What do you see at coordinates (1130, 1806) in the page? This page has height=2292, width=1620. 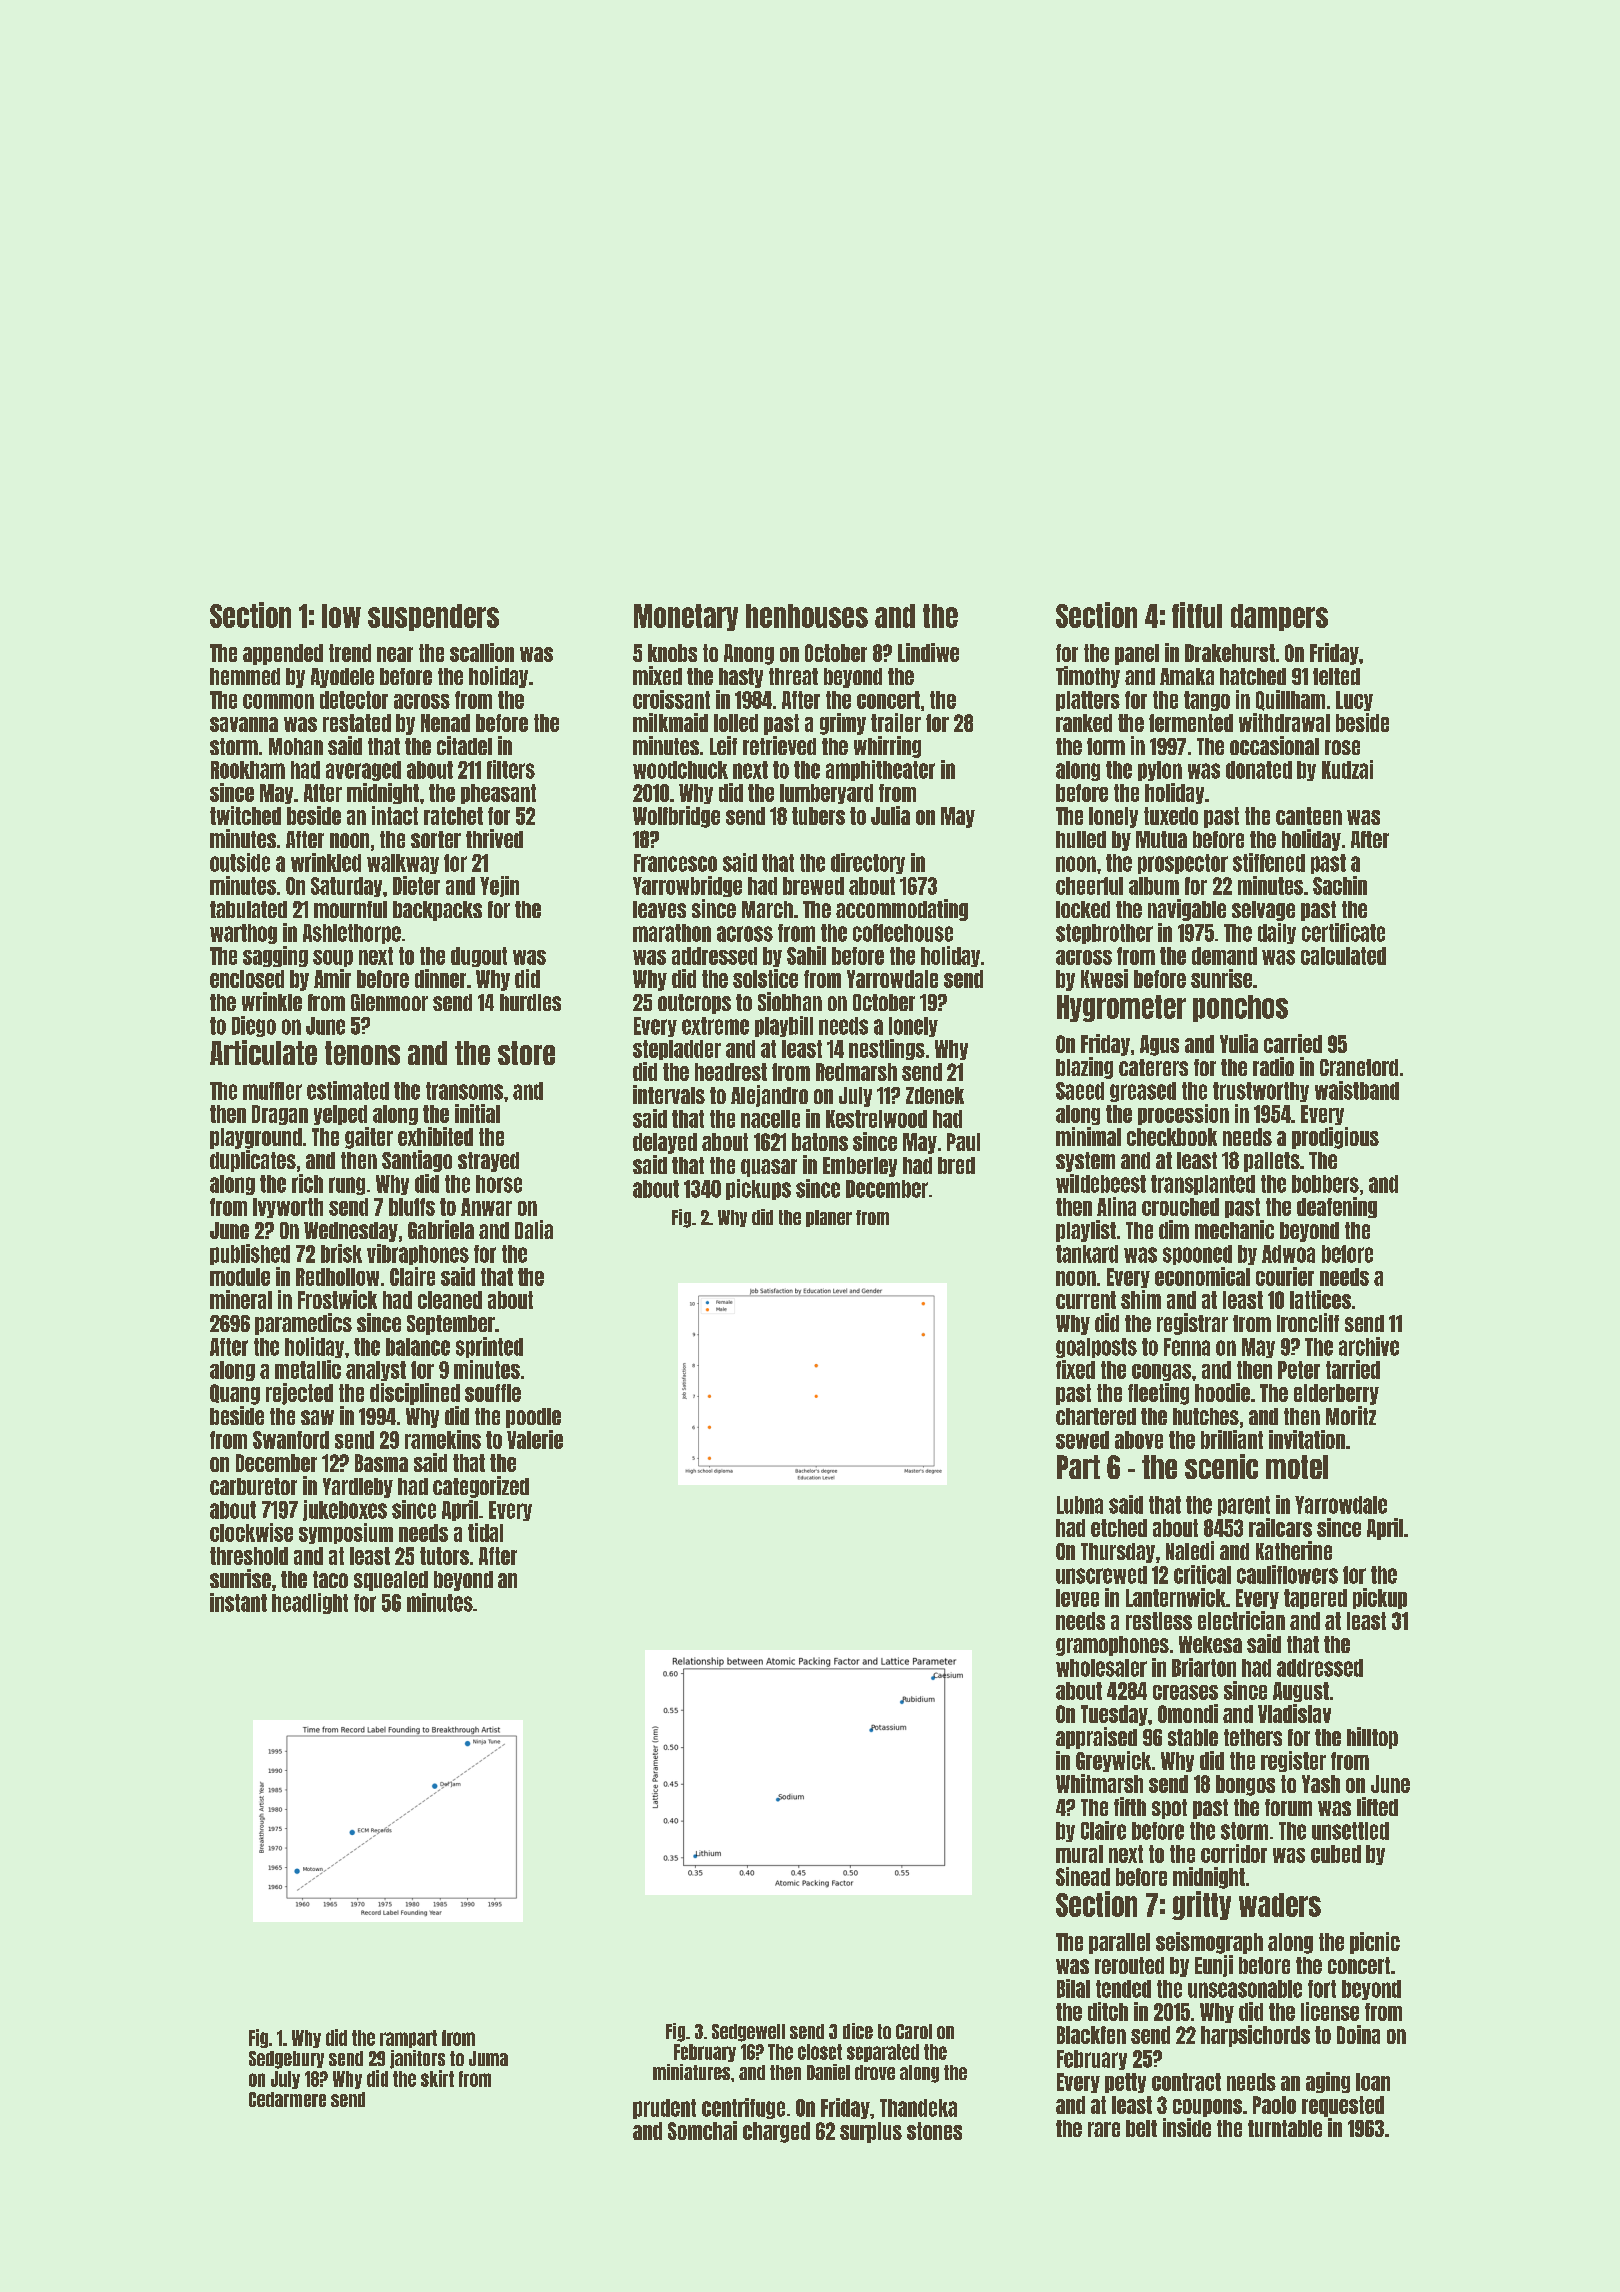 I see `fifth` at bounding box center [1130, 1806].
